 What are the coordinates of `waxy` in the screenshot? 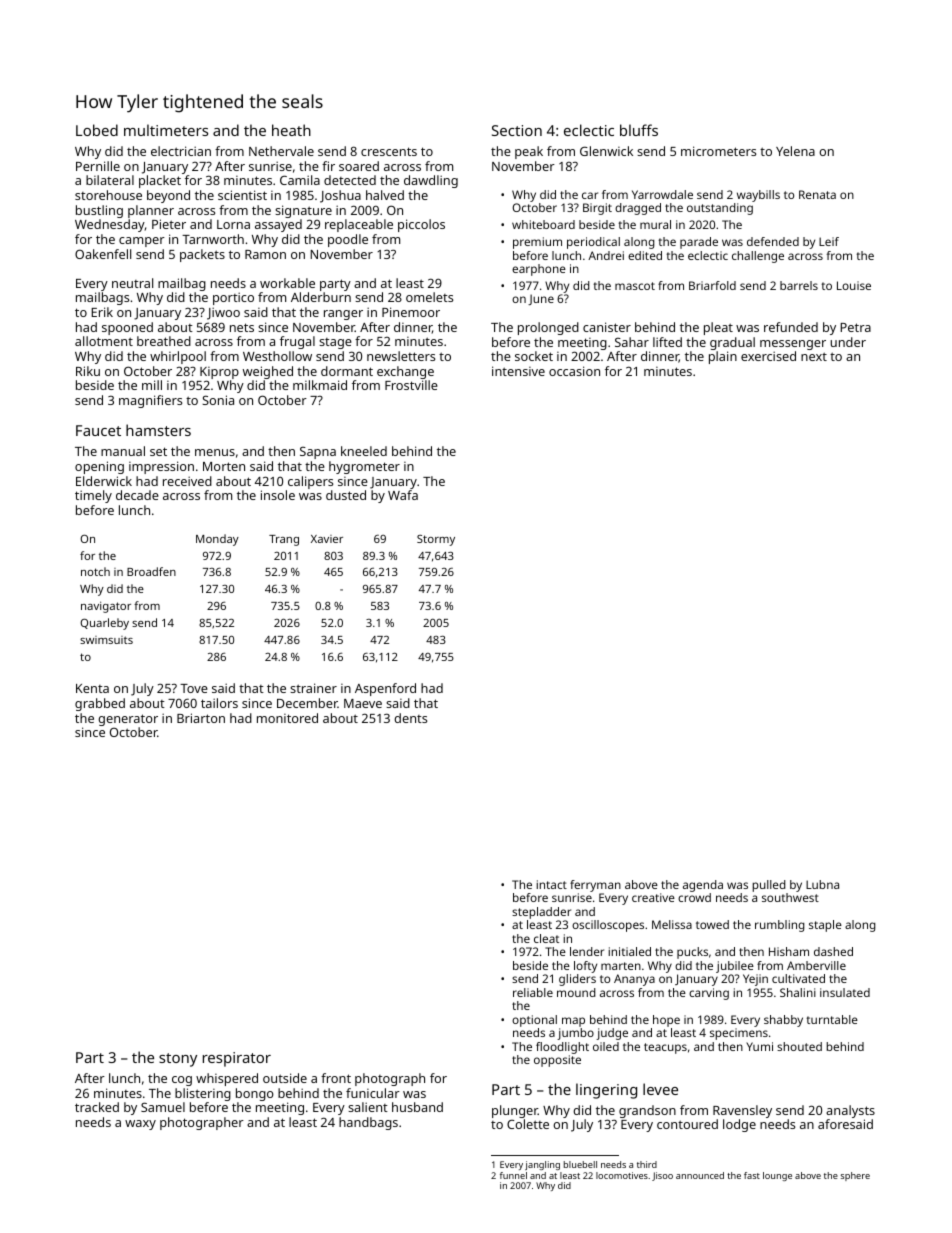 It's located at (140, 1125).
